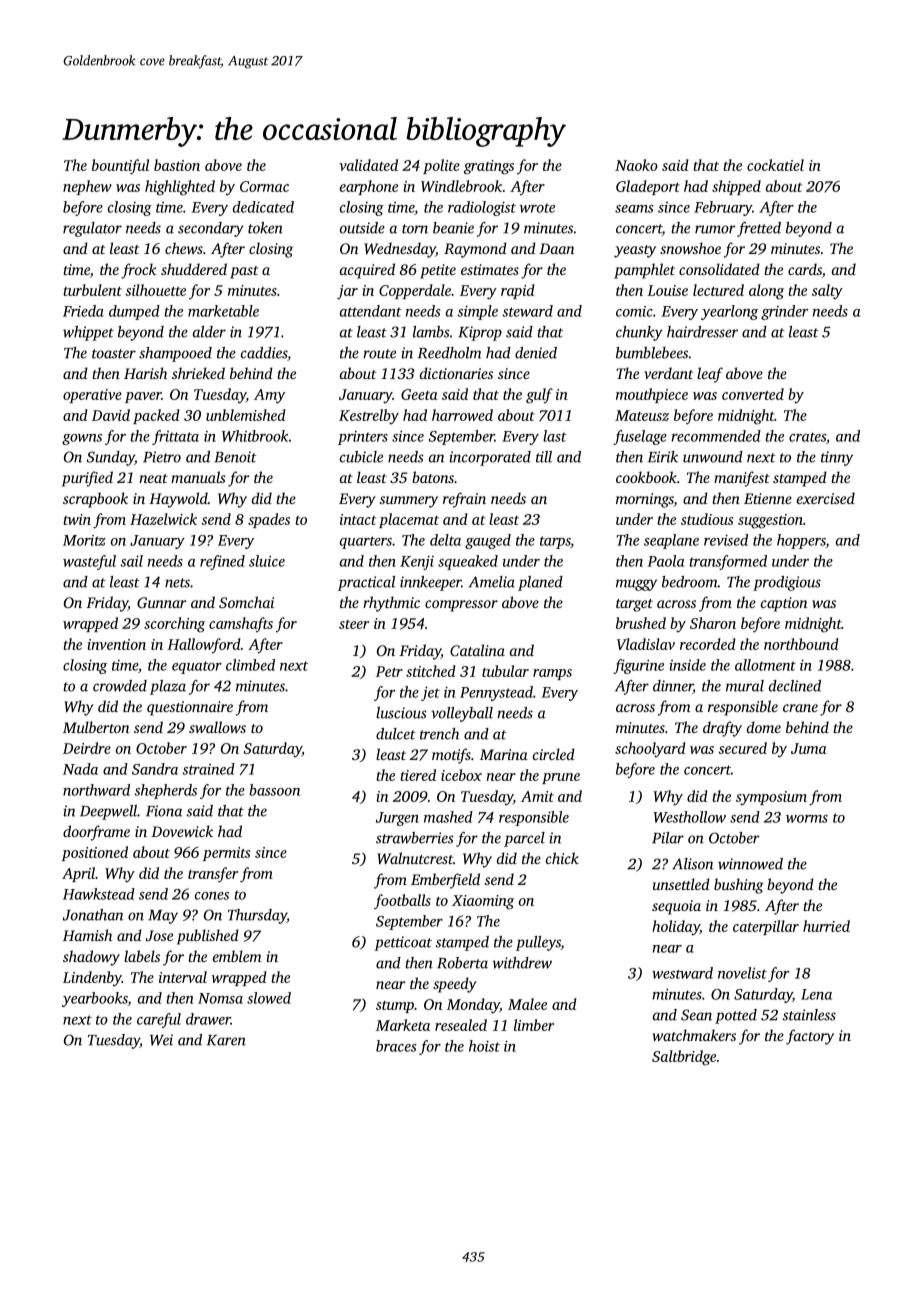 The width and height of the image is (924, 1308). I want to click on Hazelwick, so click(163, 519).
